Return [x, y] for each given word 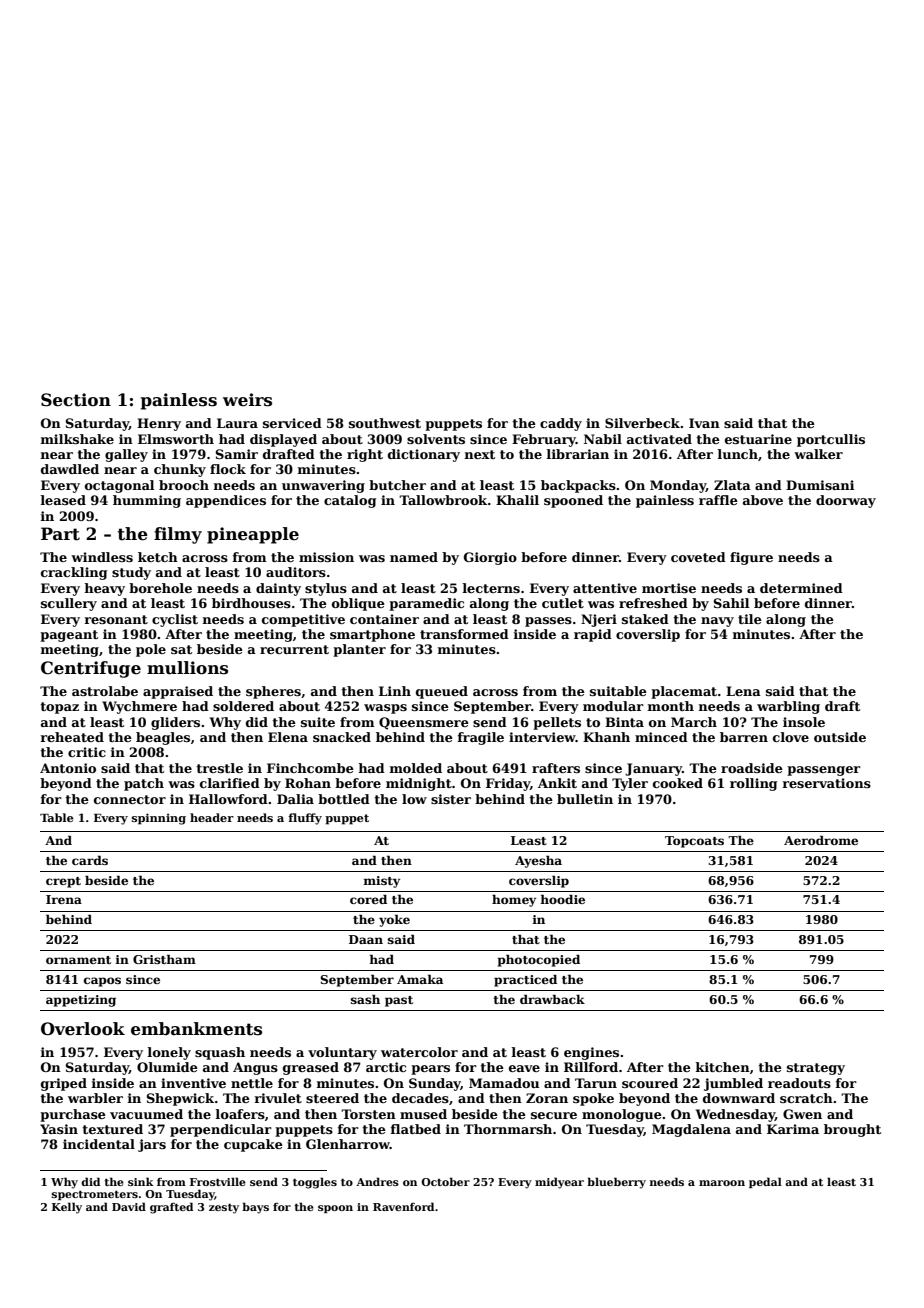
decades [420, 1098]
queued [442, 692]
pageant [69, 636]
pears [430, 1070]
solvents [436, 439]
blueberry [616, 1183]
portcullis [831, 440]
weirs [247, 400]
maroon [722, 1183]
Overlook [83, 1029]
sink [141, 1181]
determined [801, 588]
